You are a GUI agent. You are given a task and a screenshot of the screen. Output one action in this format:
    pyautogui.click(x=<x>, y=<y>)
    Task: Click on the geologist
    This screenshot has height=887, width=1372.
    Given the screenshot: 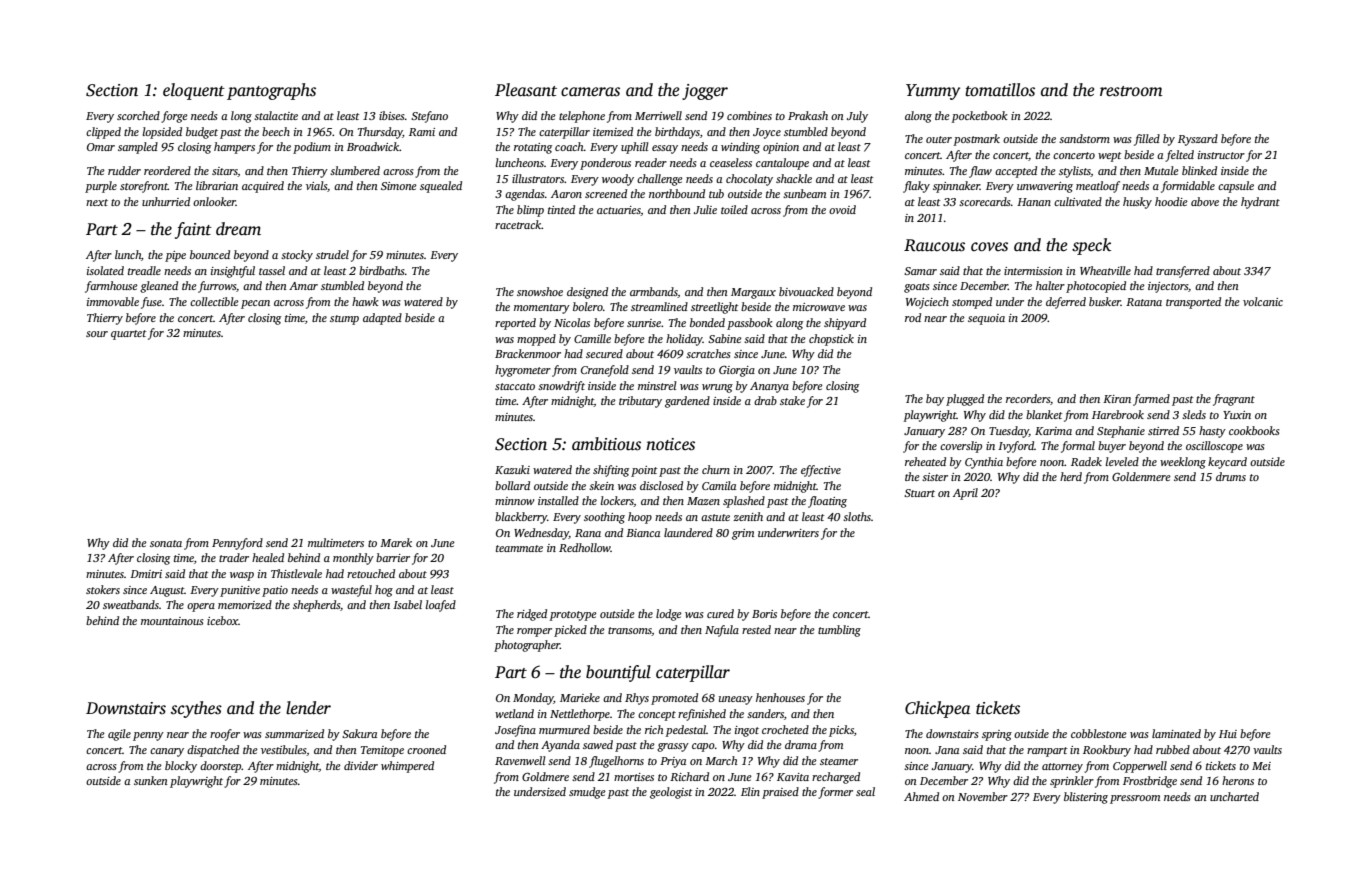 What is the action you would take?
    pyautogui.click(x=671, y=793)
